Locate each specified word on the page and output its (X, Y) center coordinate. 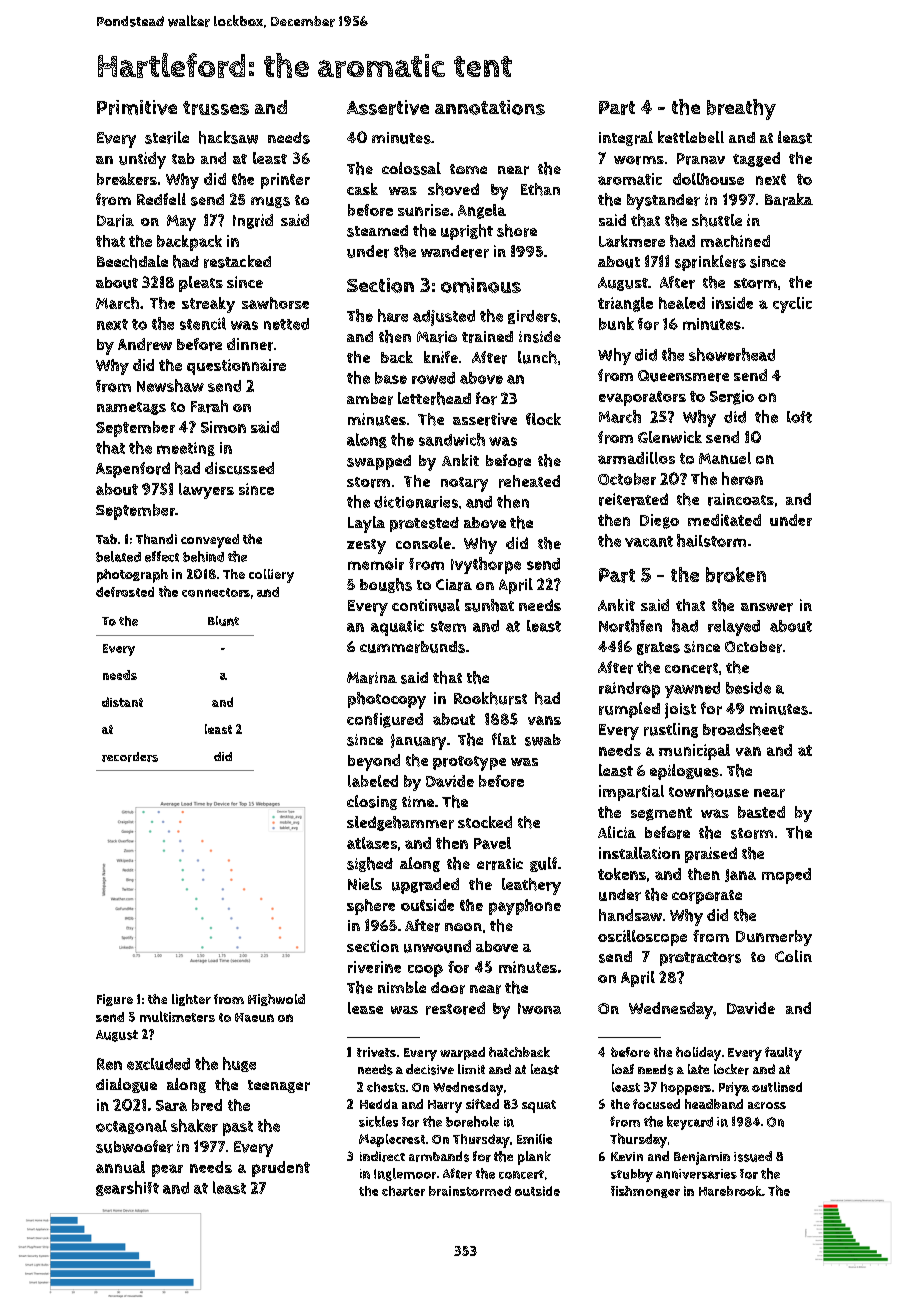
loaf (623, 1069)
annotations (490, 107)
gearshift (127, 1188)
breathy (741, 109)
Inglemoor (405, 1174)
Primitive (137, 107)
